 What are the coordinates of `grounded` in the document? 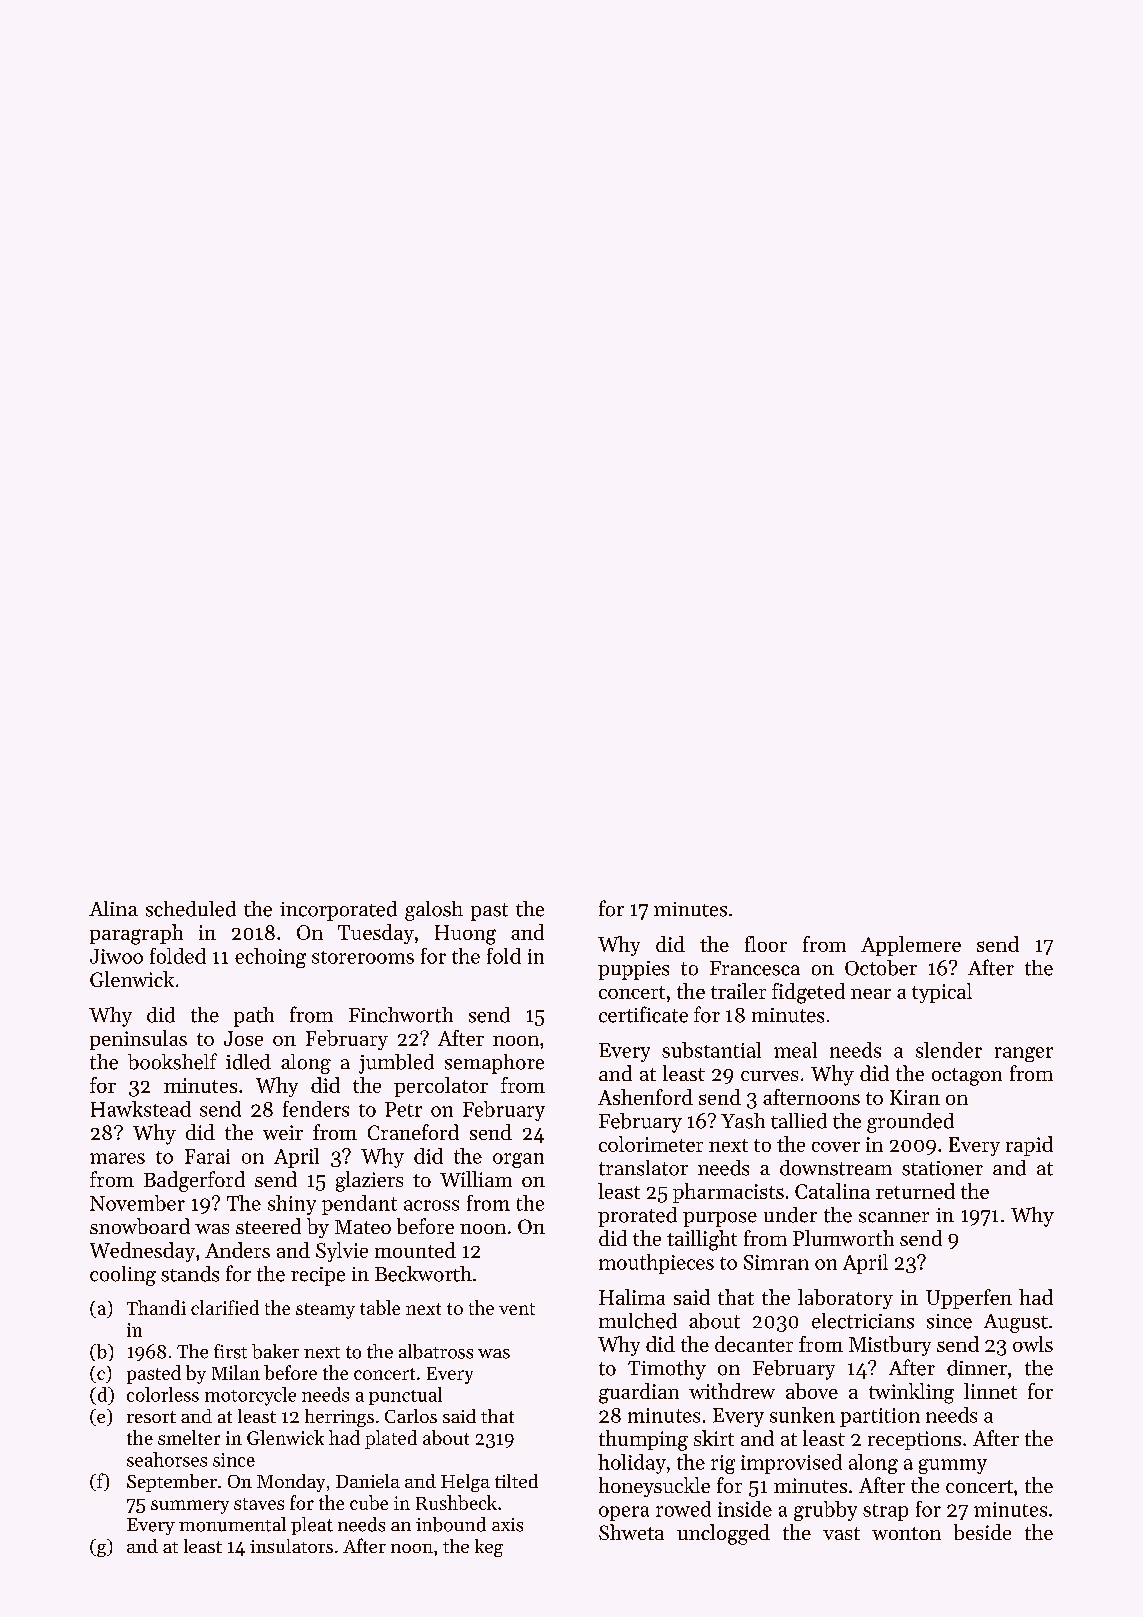 It's located at (910, 1123).
